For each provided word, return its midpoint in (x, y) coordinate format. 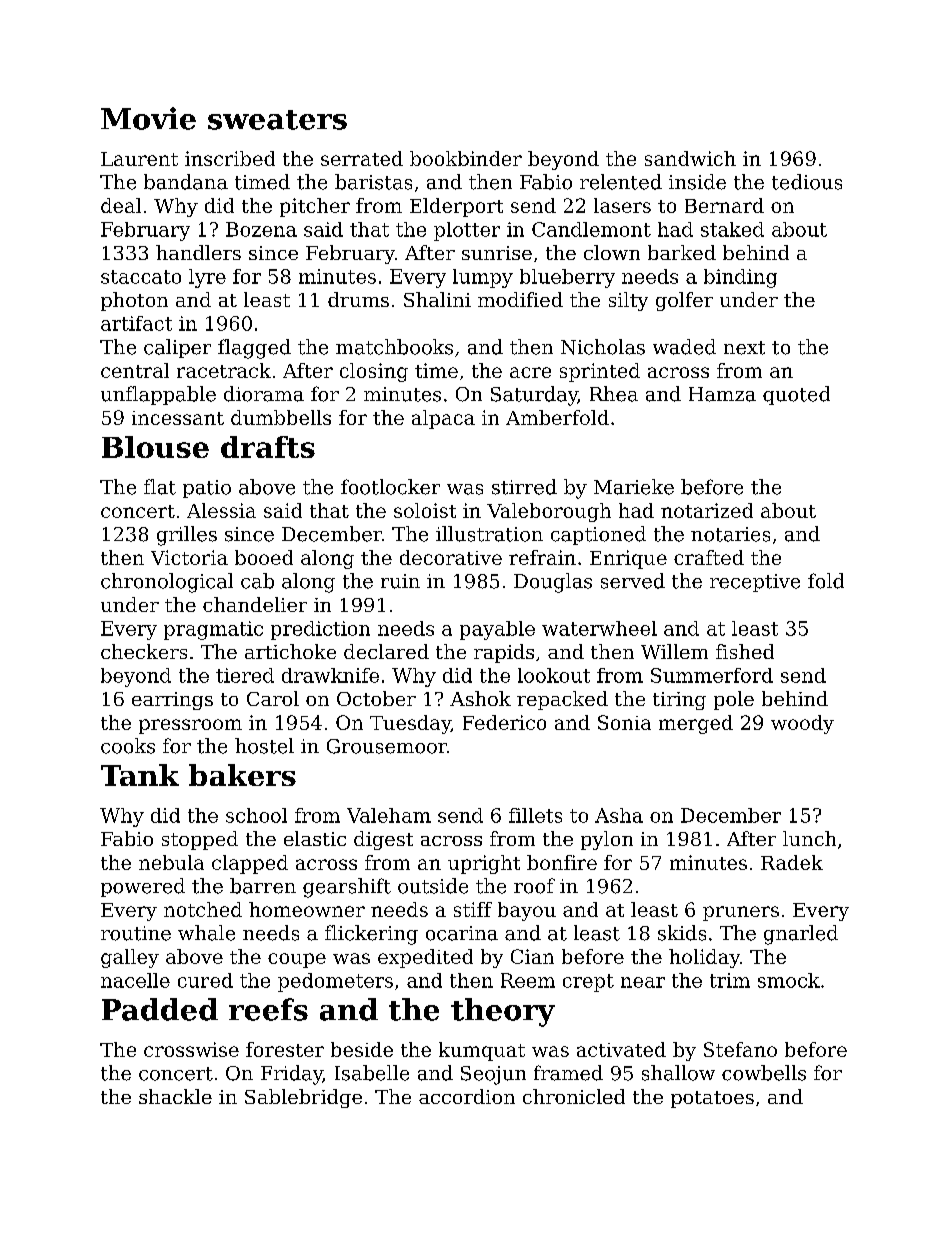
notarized (707, 510)
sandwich (690, 158)
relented (621, 182)
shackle (175, 1096)
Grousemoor (387, 746)
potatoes (712, 1099)
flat (160, 487)
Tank (140, 775)
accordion (467, 1096)
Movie (148, 118)
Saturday (534, 396)
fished (745, 651)
